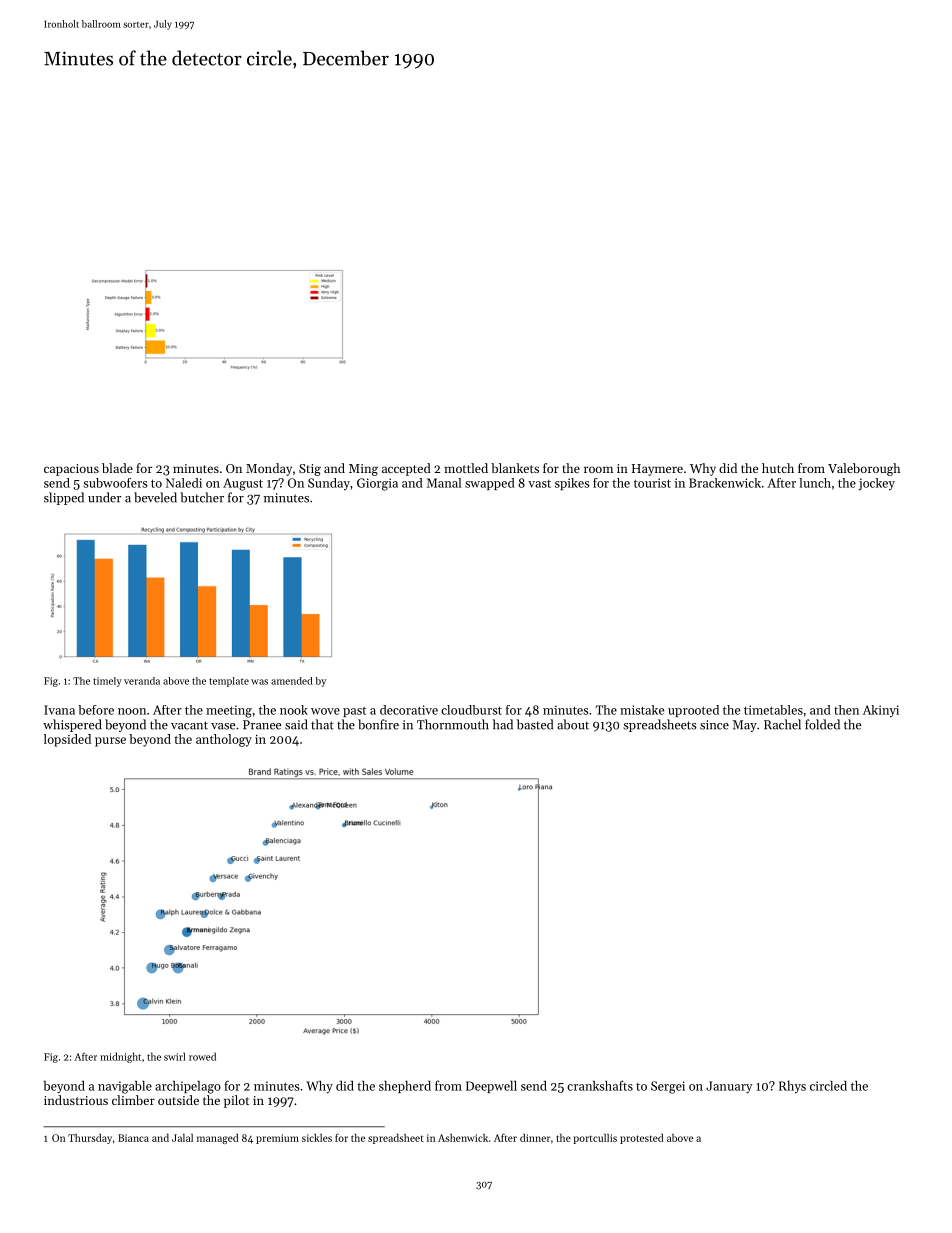 This document has width=952, height=1233. What do you see at coordinates (188, 1087) in the document?
I see `archipelago` at bounding box center [188, 1087].
